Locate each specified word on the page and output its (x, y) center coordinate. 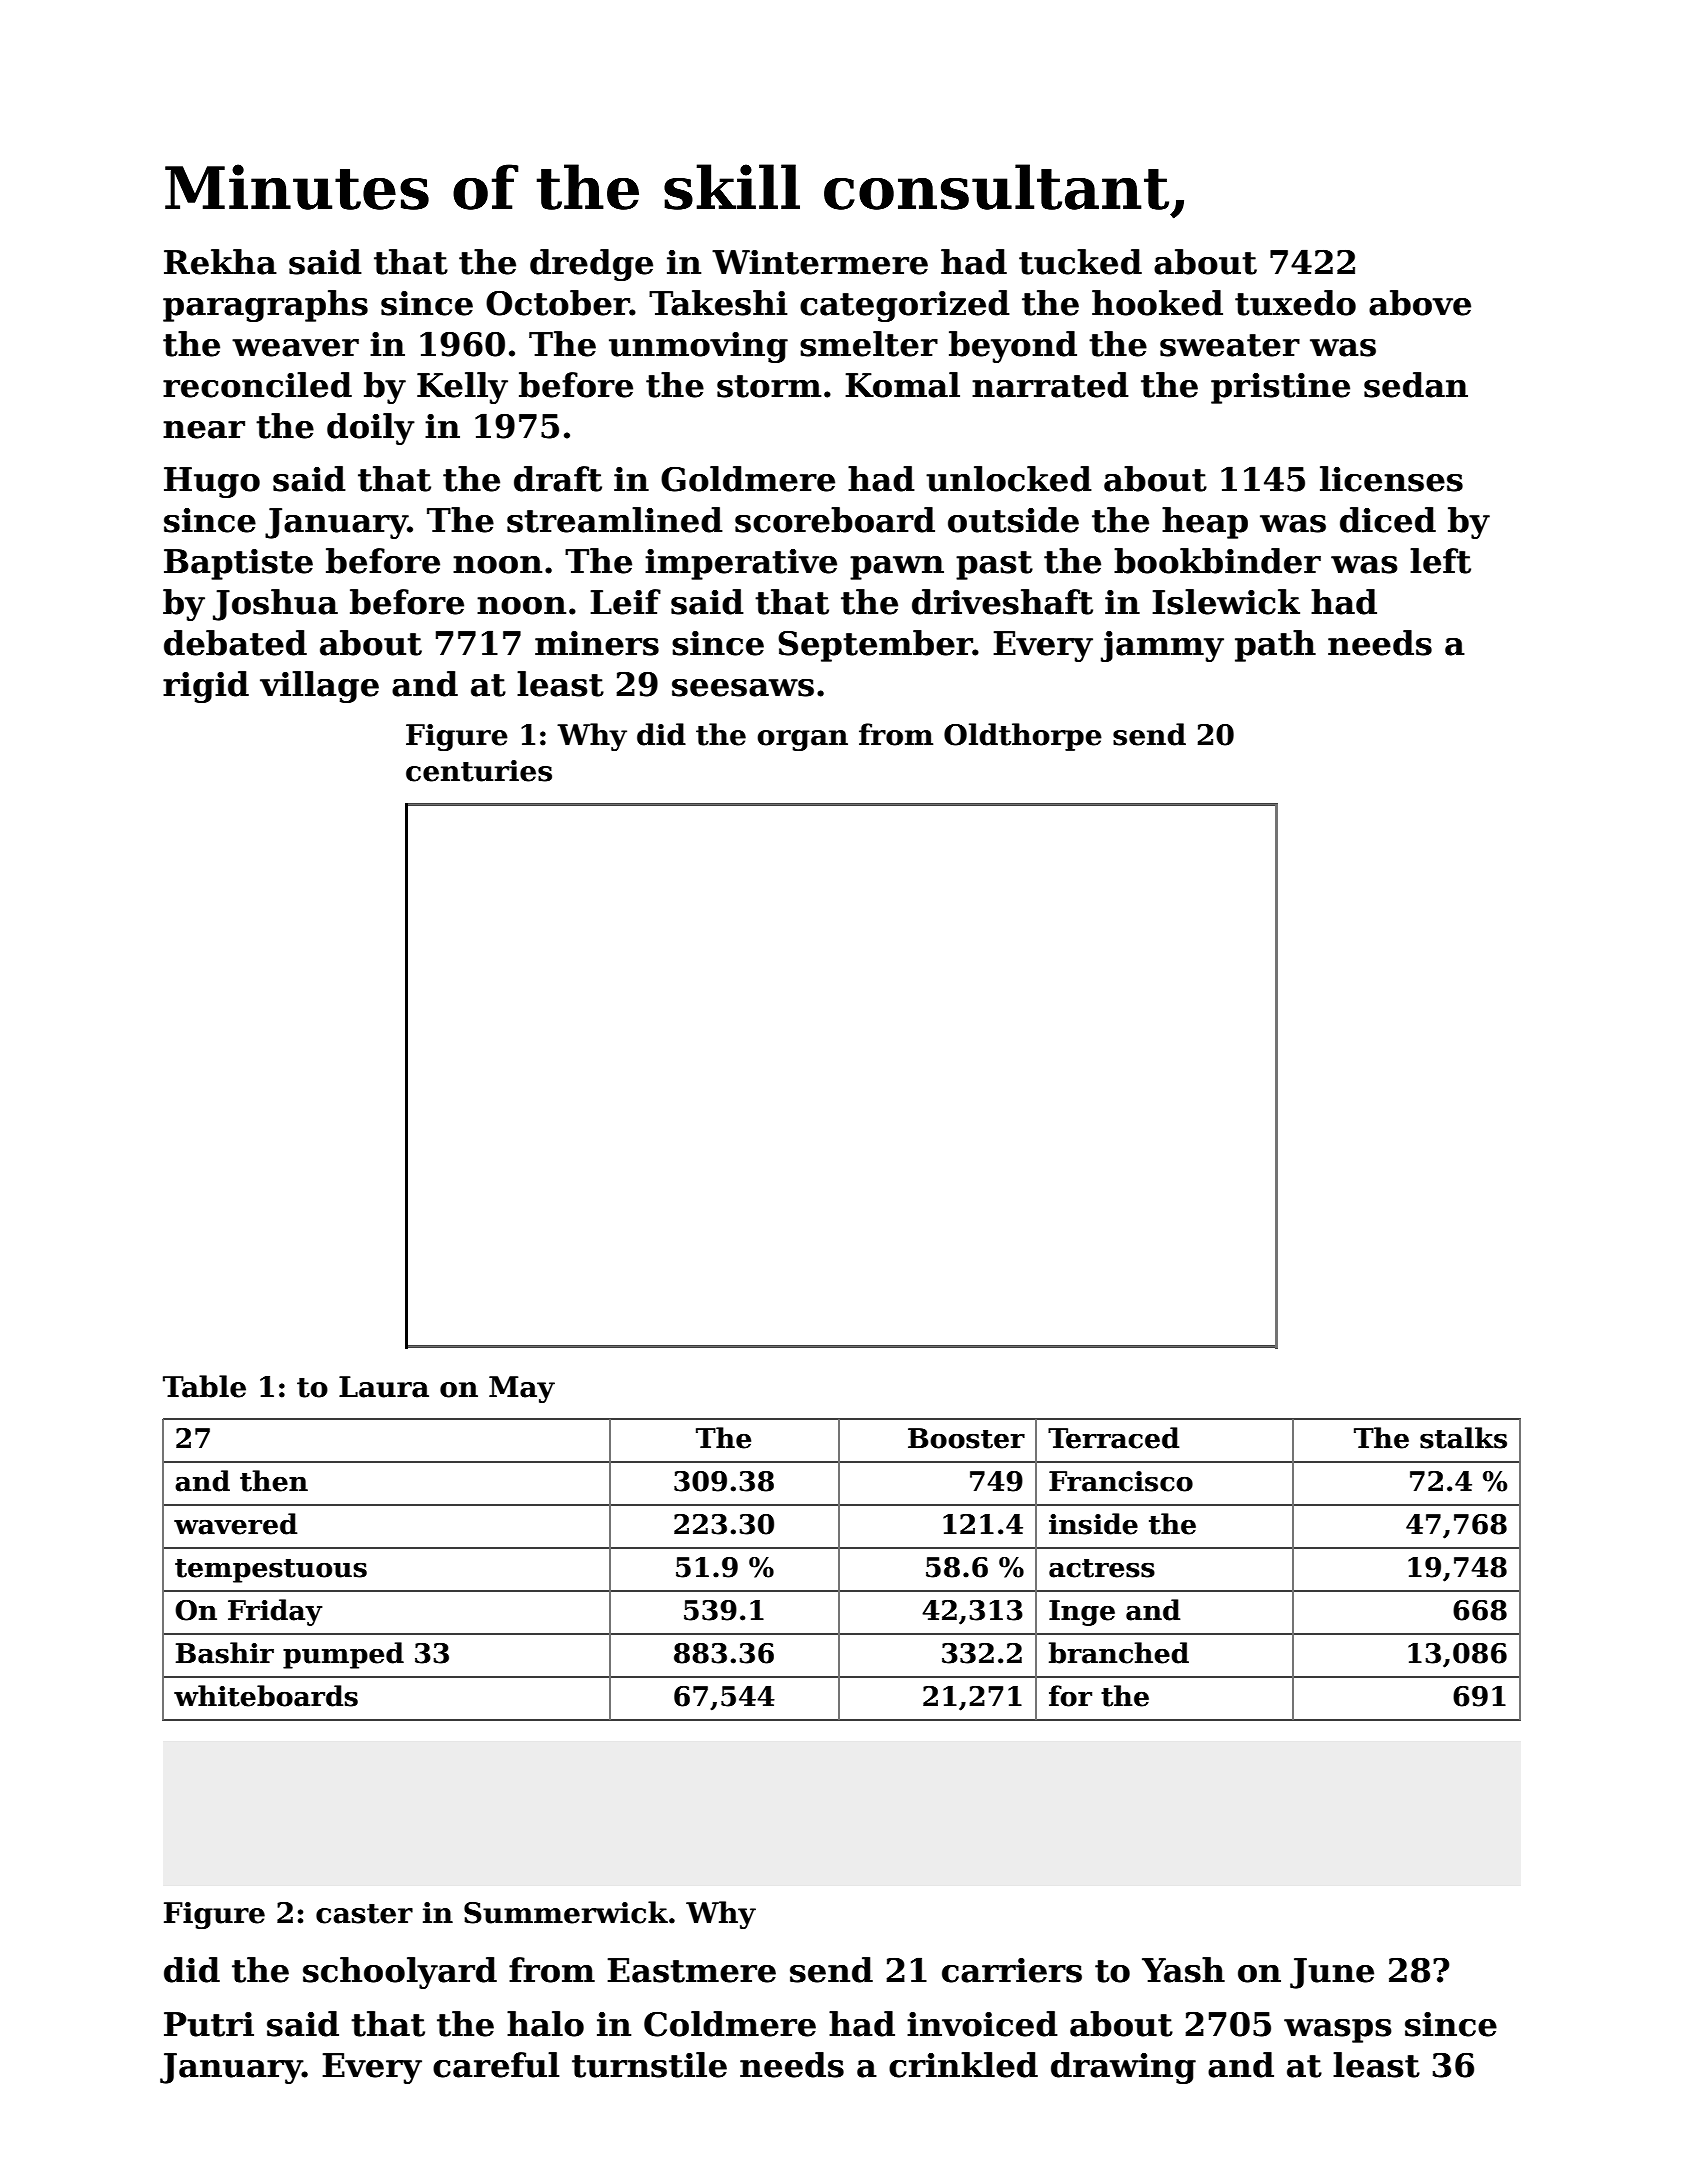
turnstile (649, 2065)
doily (371, 429)
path (1275, 646)
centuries (479, 771)
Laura (384, 1387)
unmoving (698, 347)
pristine (1280, 388)
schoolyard (400, 1973)
